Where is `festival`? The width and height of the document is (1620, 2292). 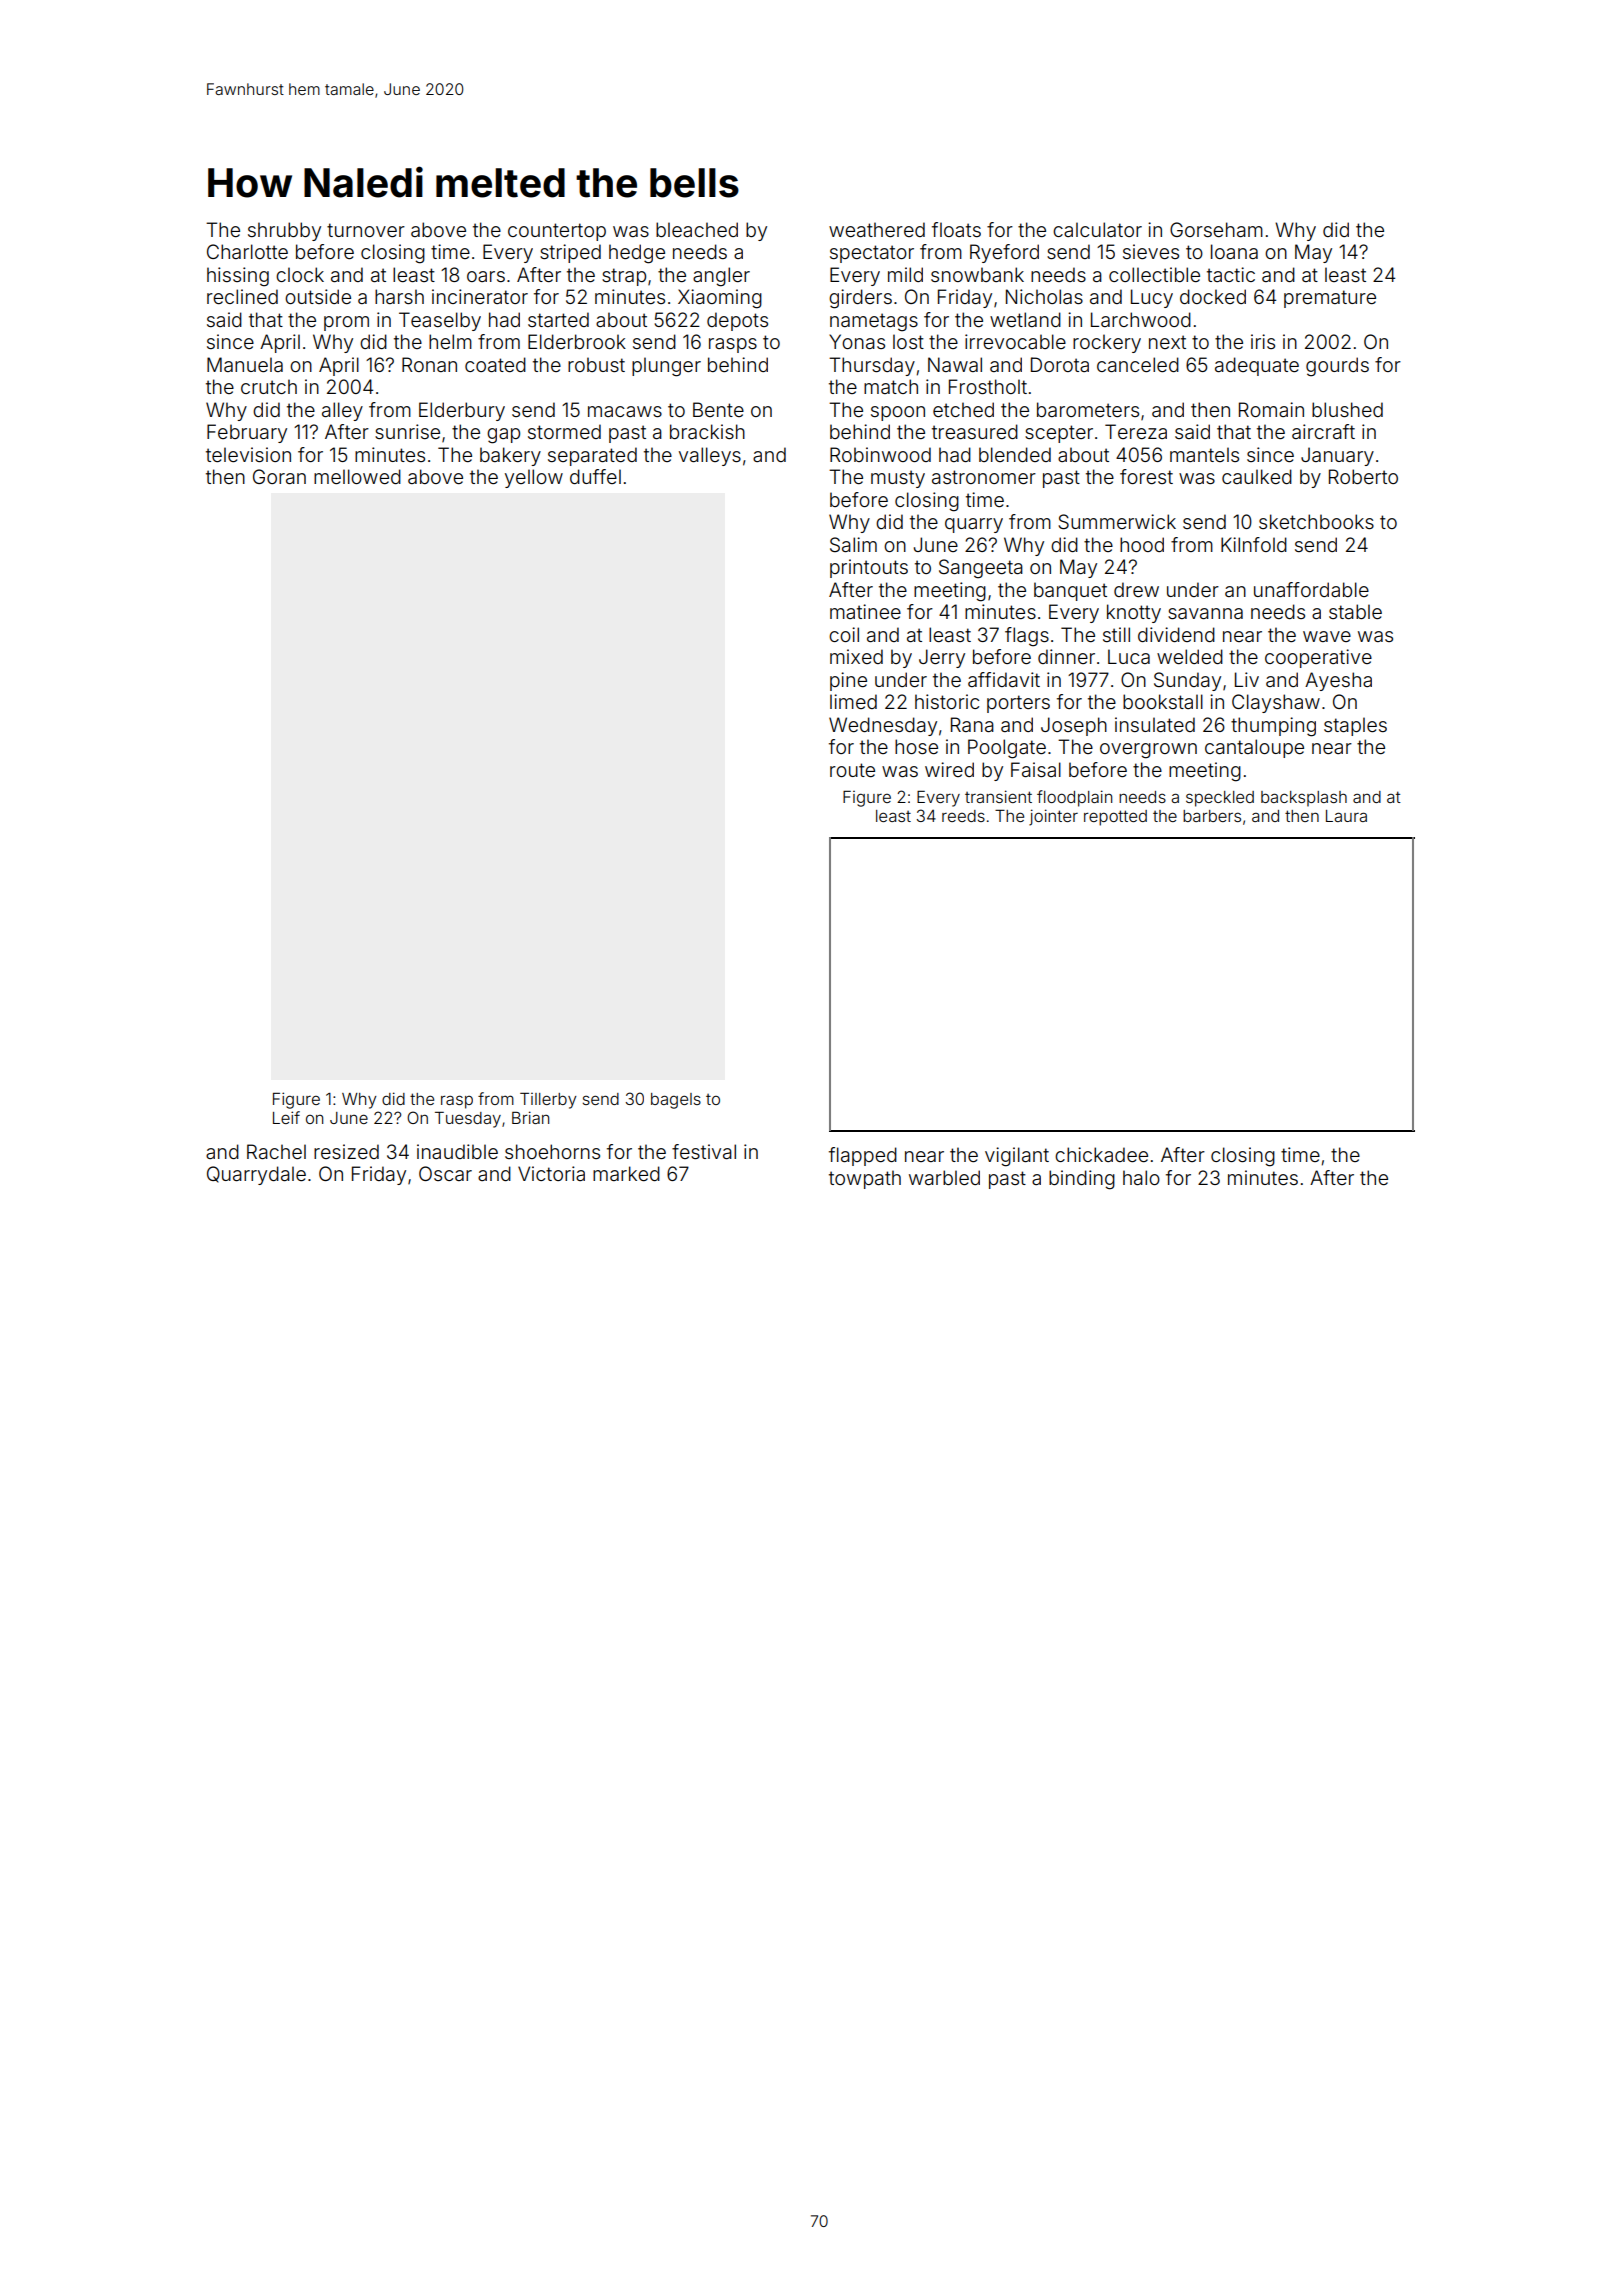 festival is located at coordinates (704, 1151).
